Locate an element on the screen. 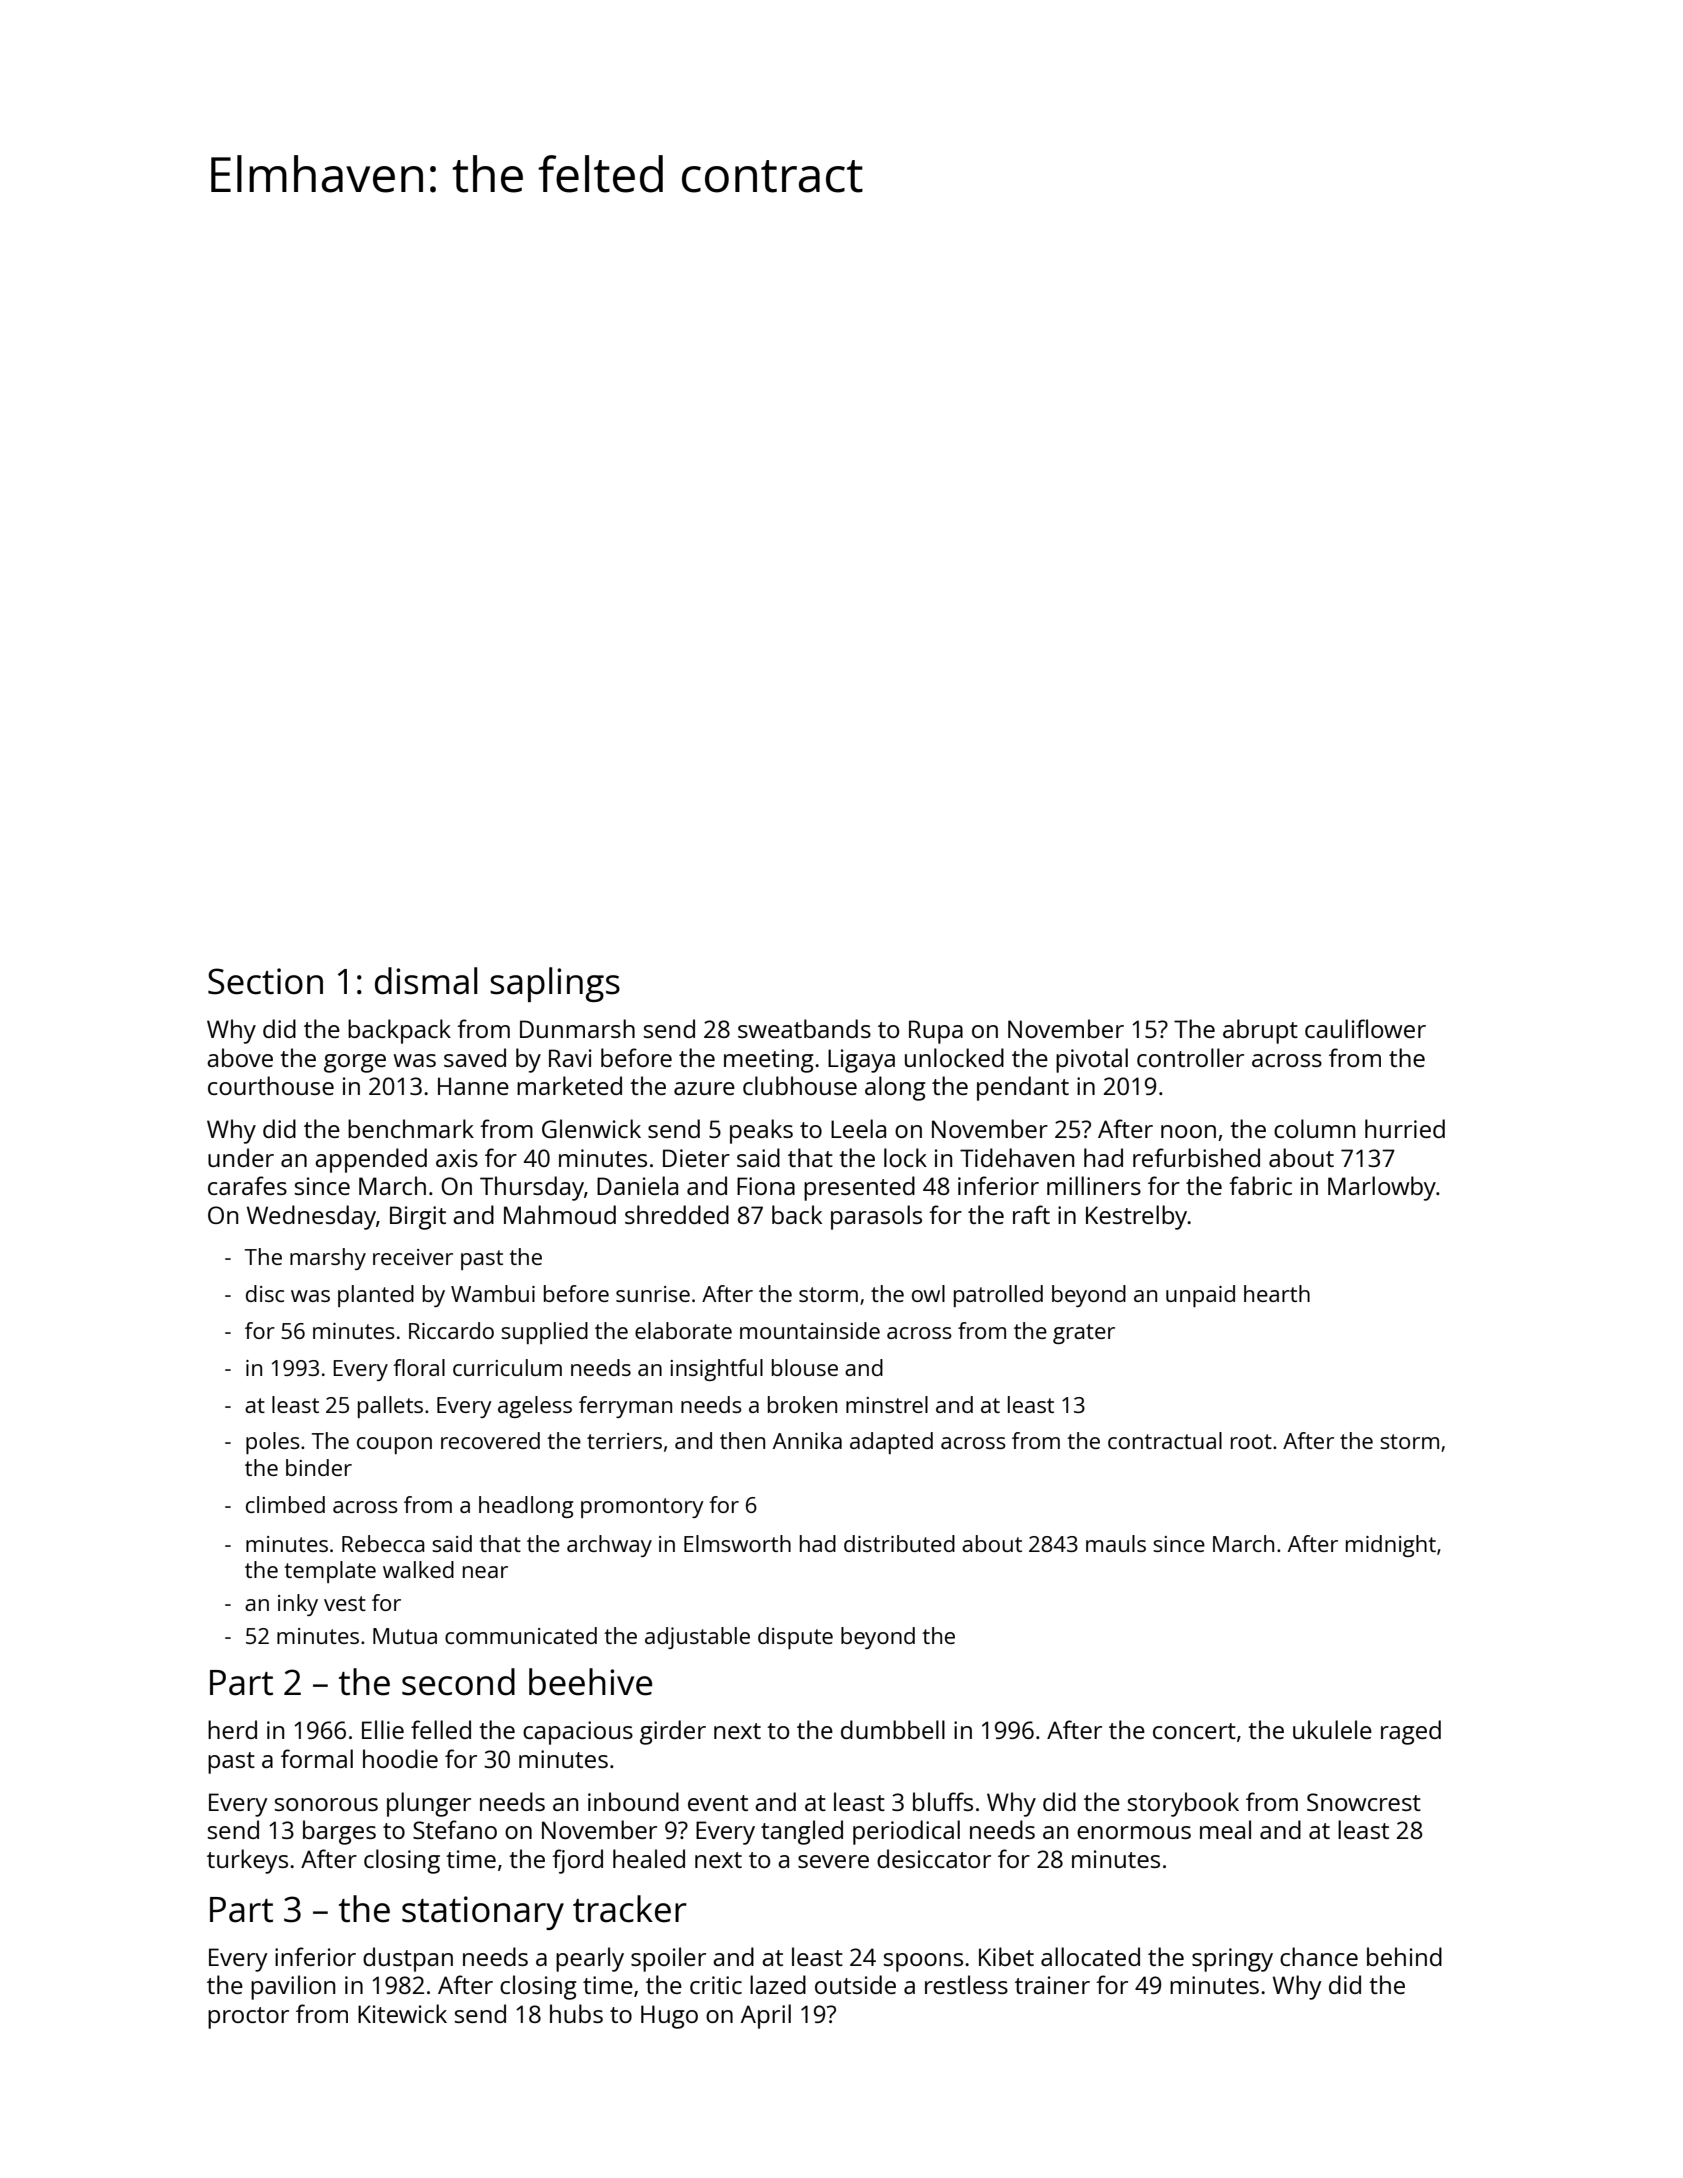 The height and width of the screenshot is (2178, 1683). Section is located at coordinates (265, 981).
